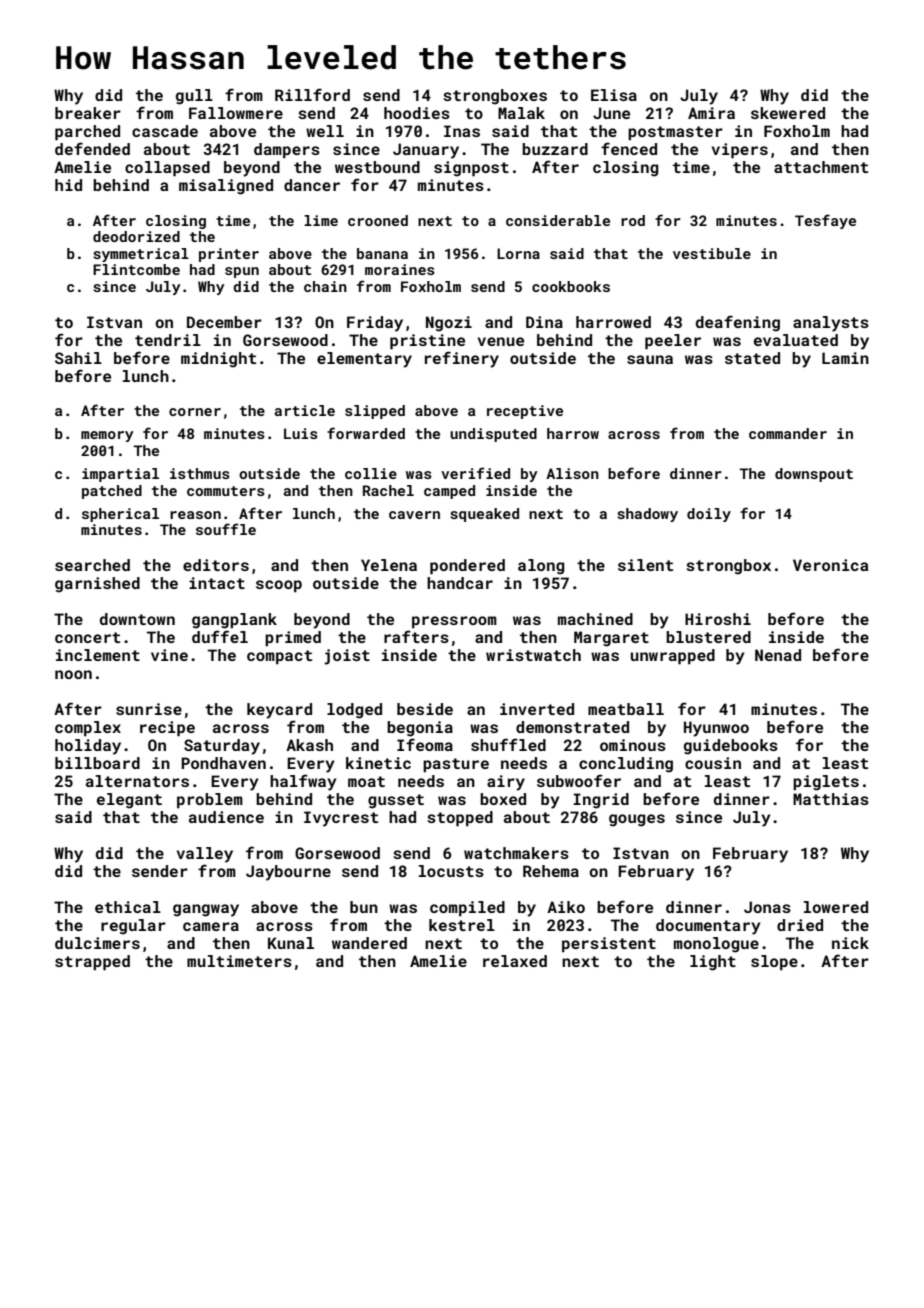 The height and width of the image is (1308, 924). What do you see at coordinates (774, 963) in the image?
I see `slope` at bounding box center [774, 963].
